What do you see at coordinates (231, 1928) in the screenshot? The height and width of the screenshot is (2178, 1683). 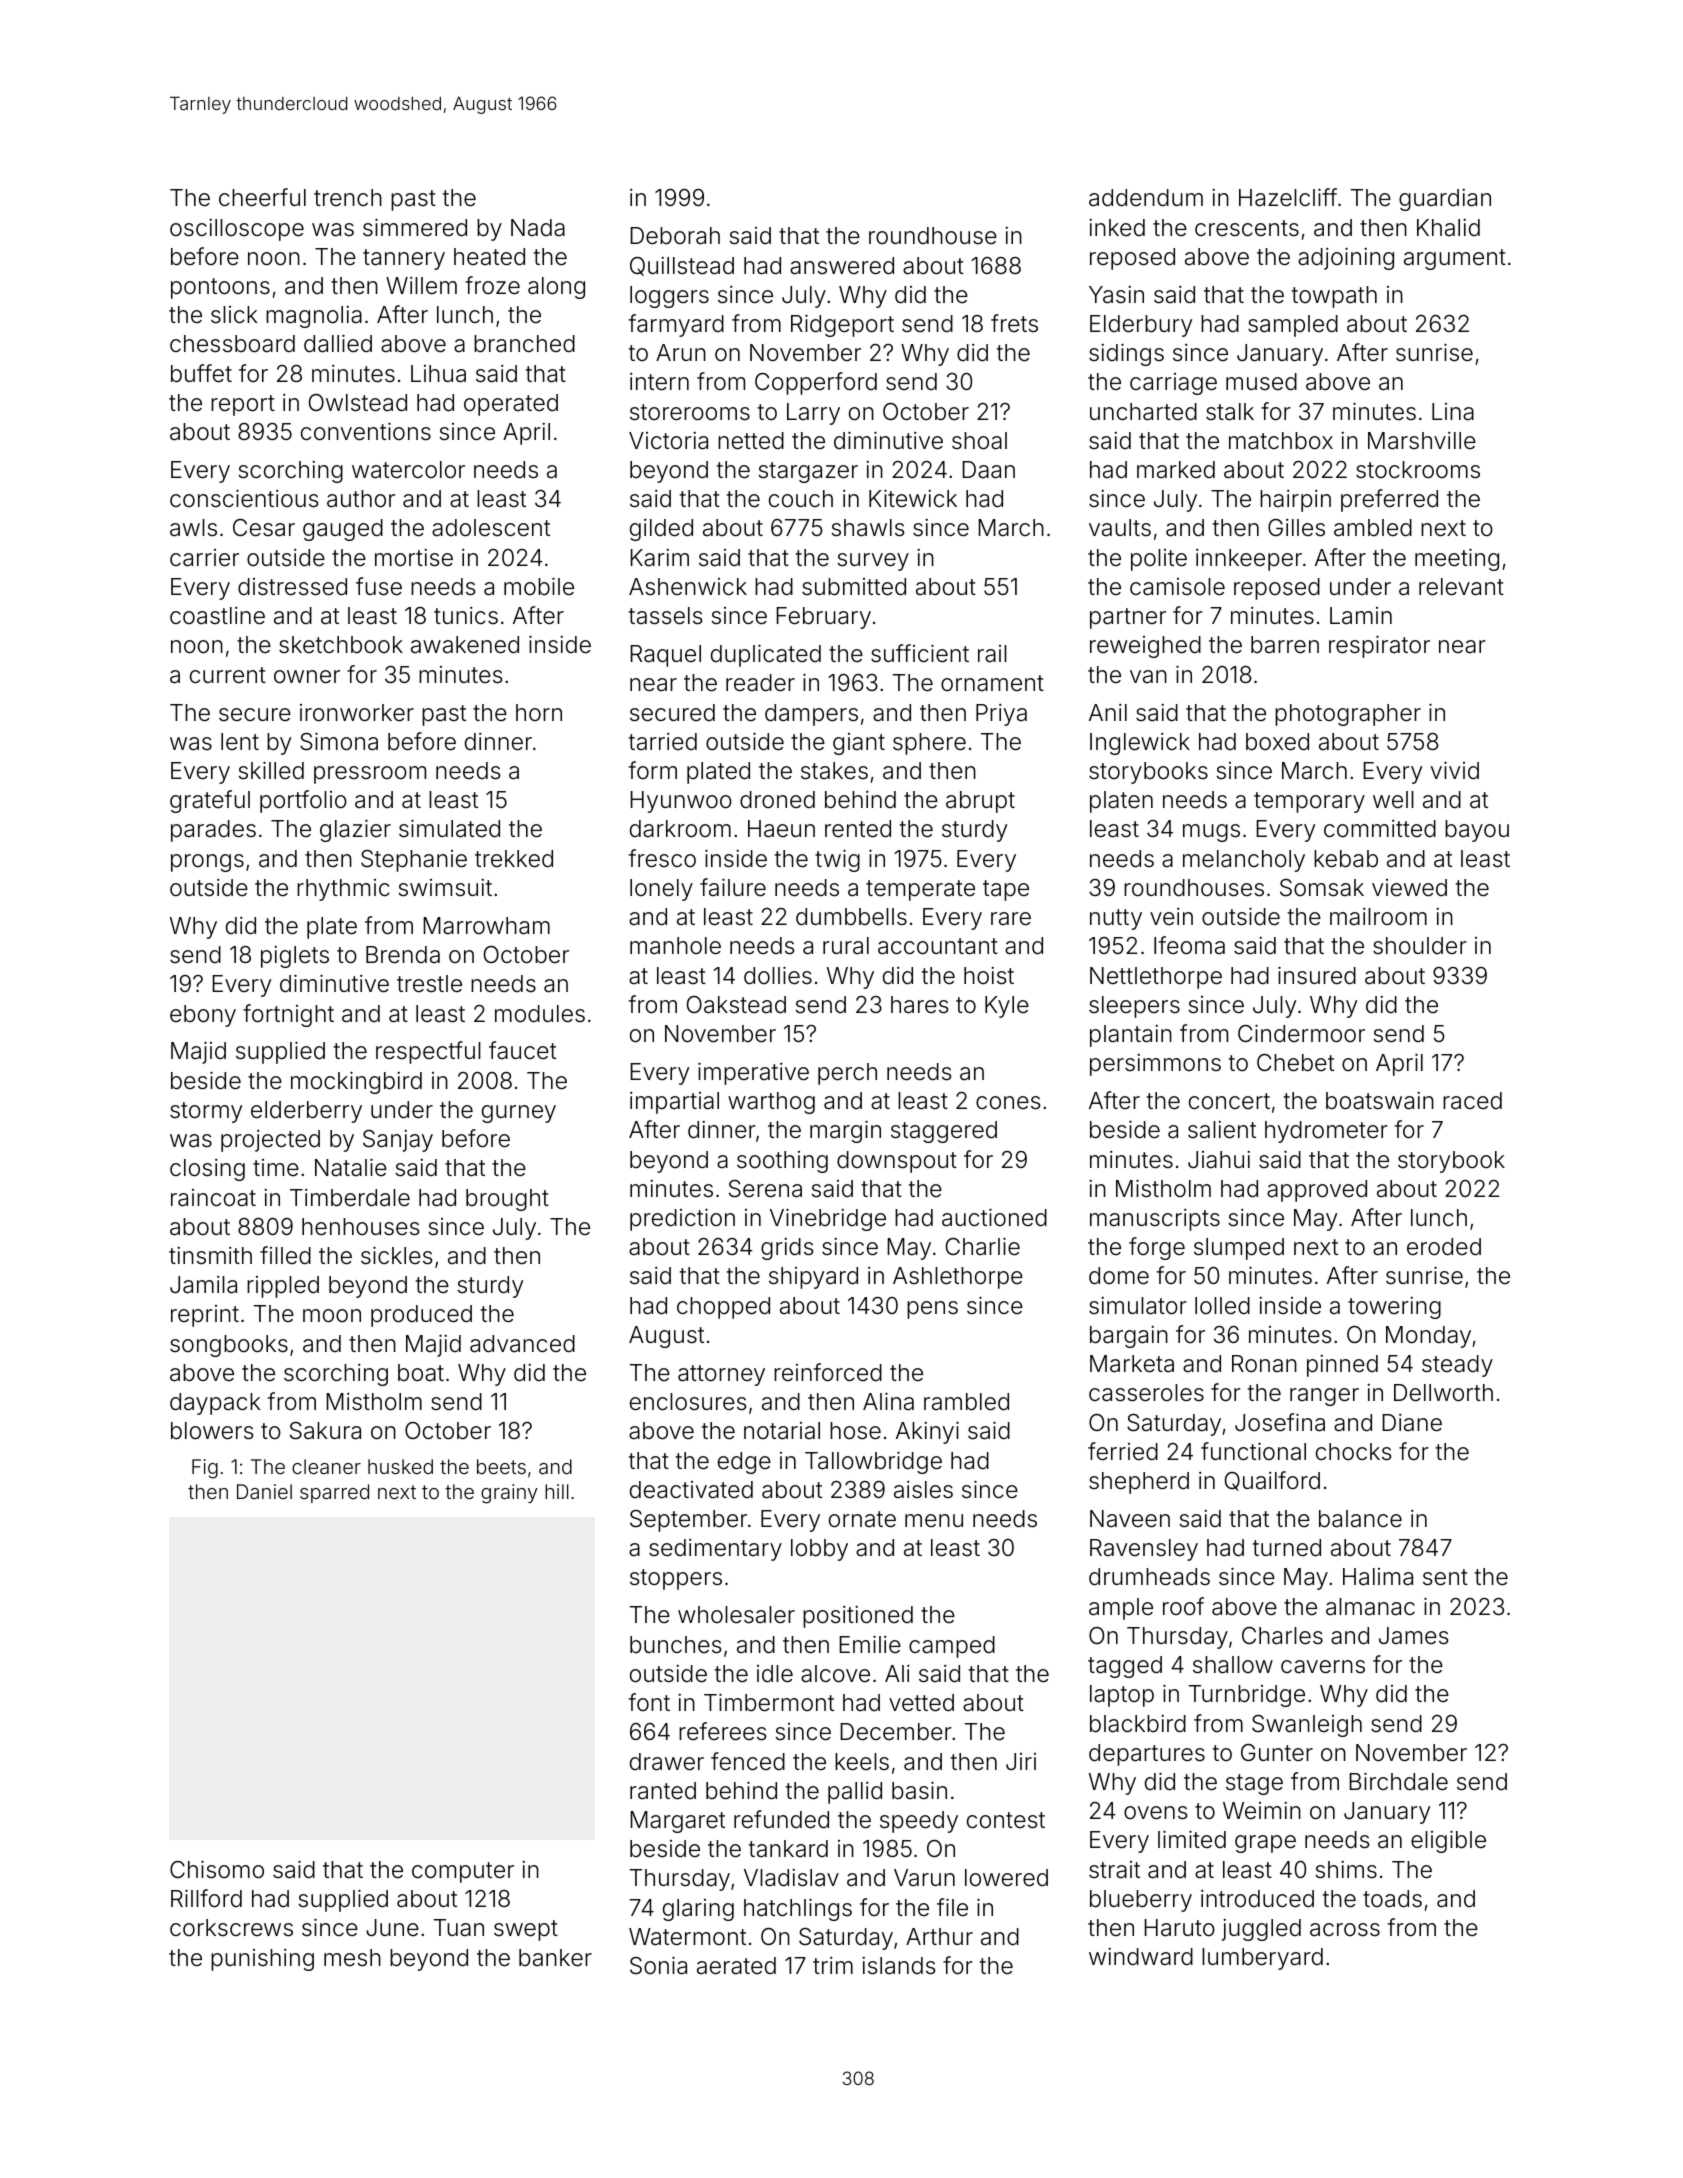 I see `corkscrews` at bounding box center [231, 1928].
